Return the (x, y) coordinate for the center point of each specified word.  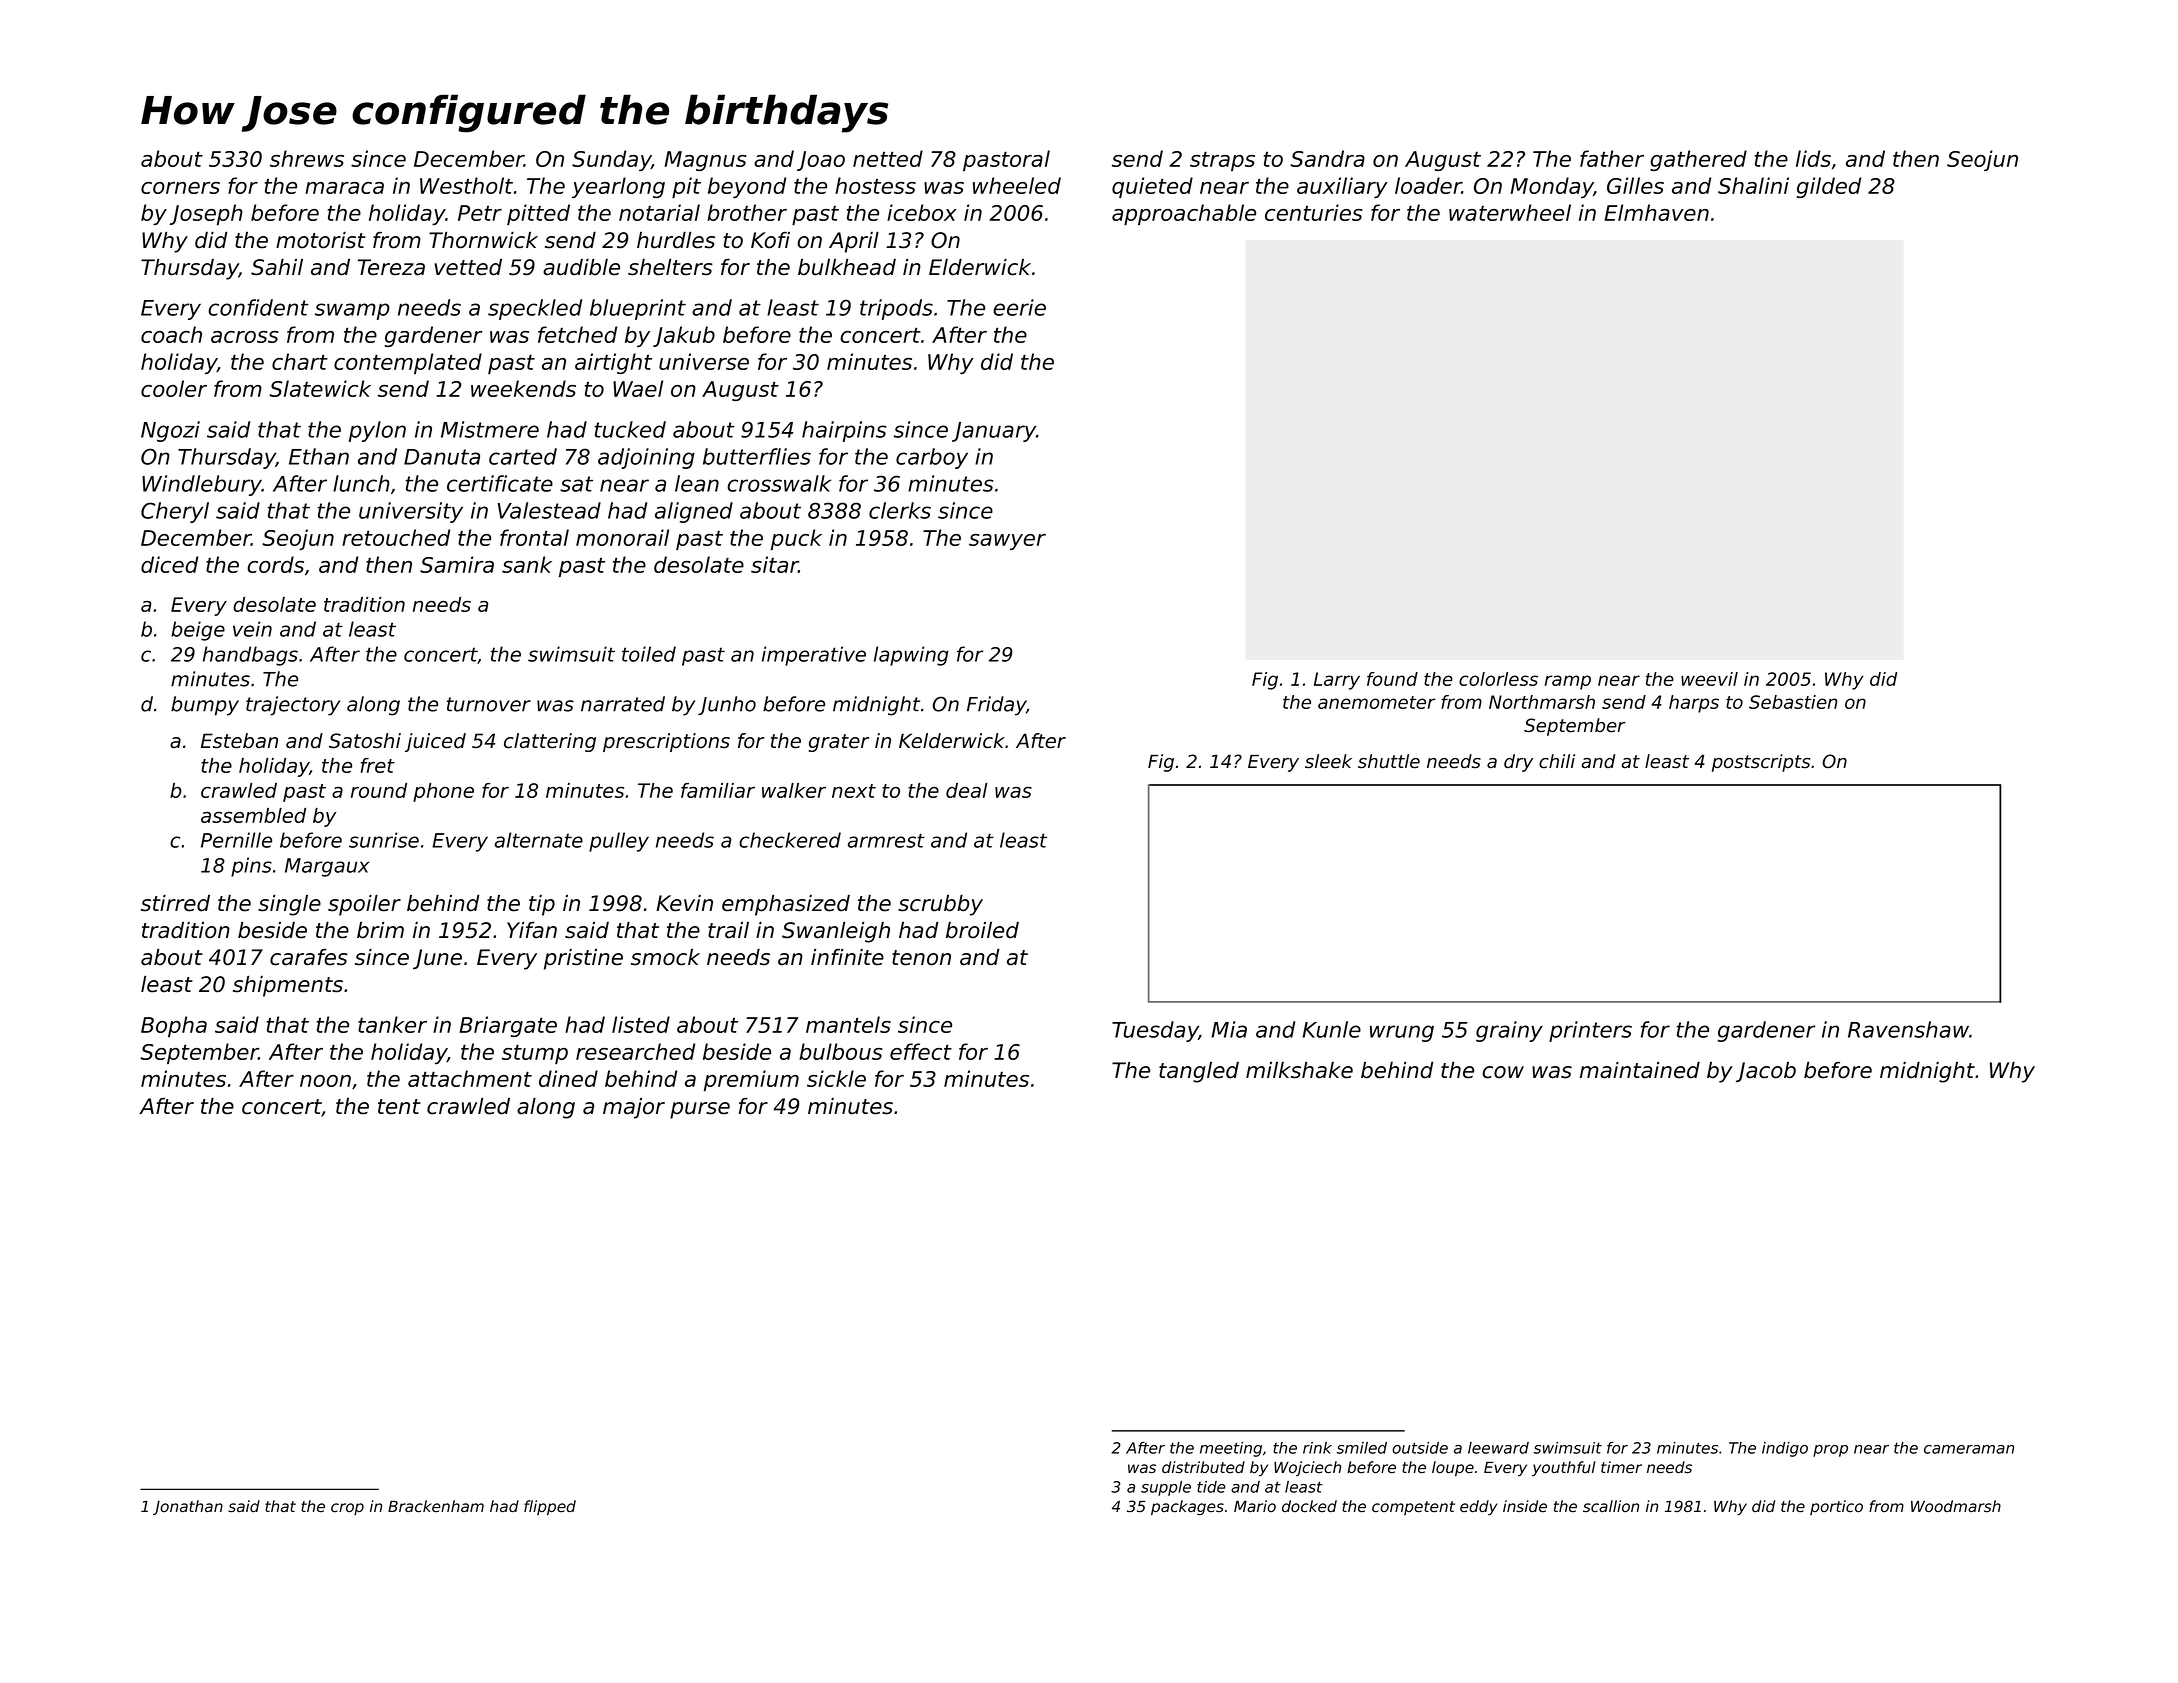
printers (1590, 1031)
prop (1830, 1451)
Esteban (239, 741)
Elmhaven (1656, 212)
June (437, 959)
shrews (307, 158)
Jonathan (188, 1507)
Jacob (1766, 1072)
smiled (1362, 1448)
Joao (821, 161)
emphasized (786, 905)
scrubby (940, 905)
